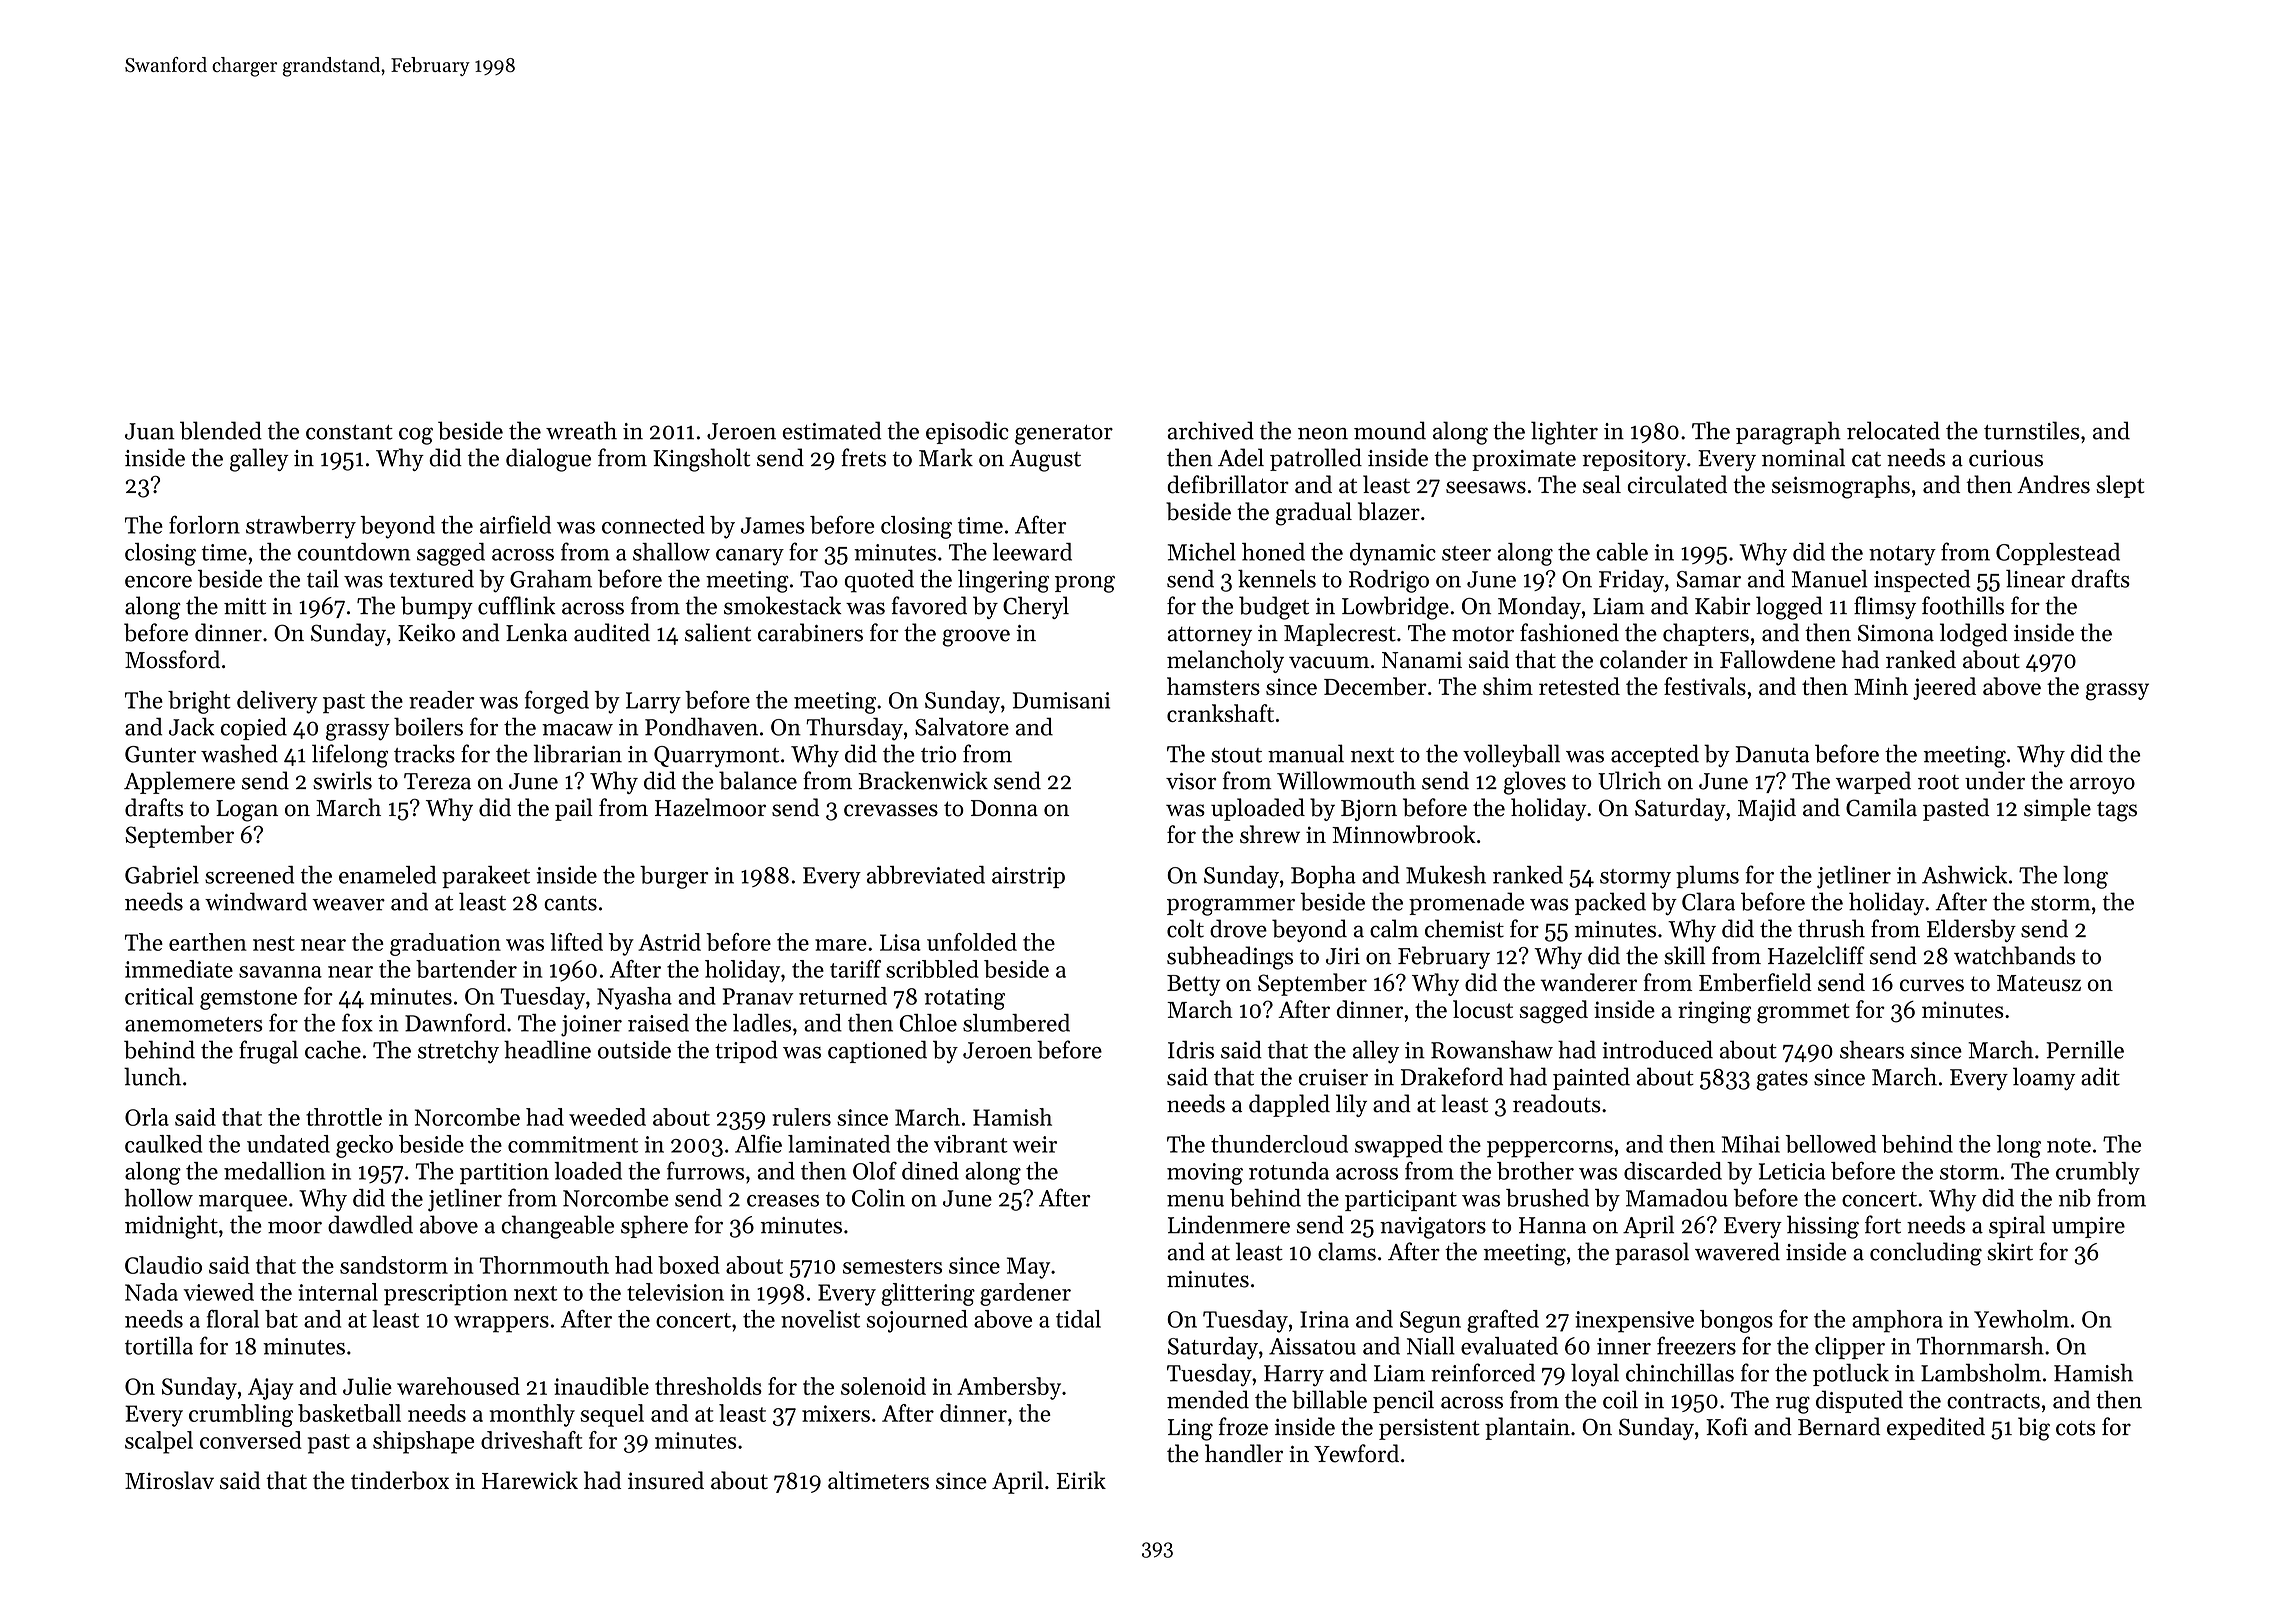  Describe the element at coordinates (370, 1224) in the document. I see `dawdled` at that location.
